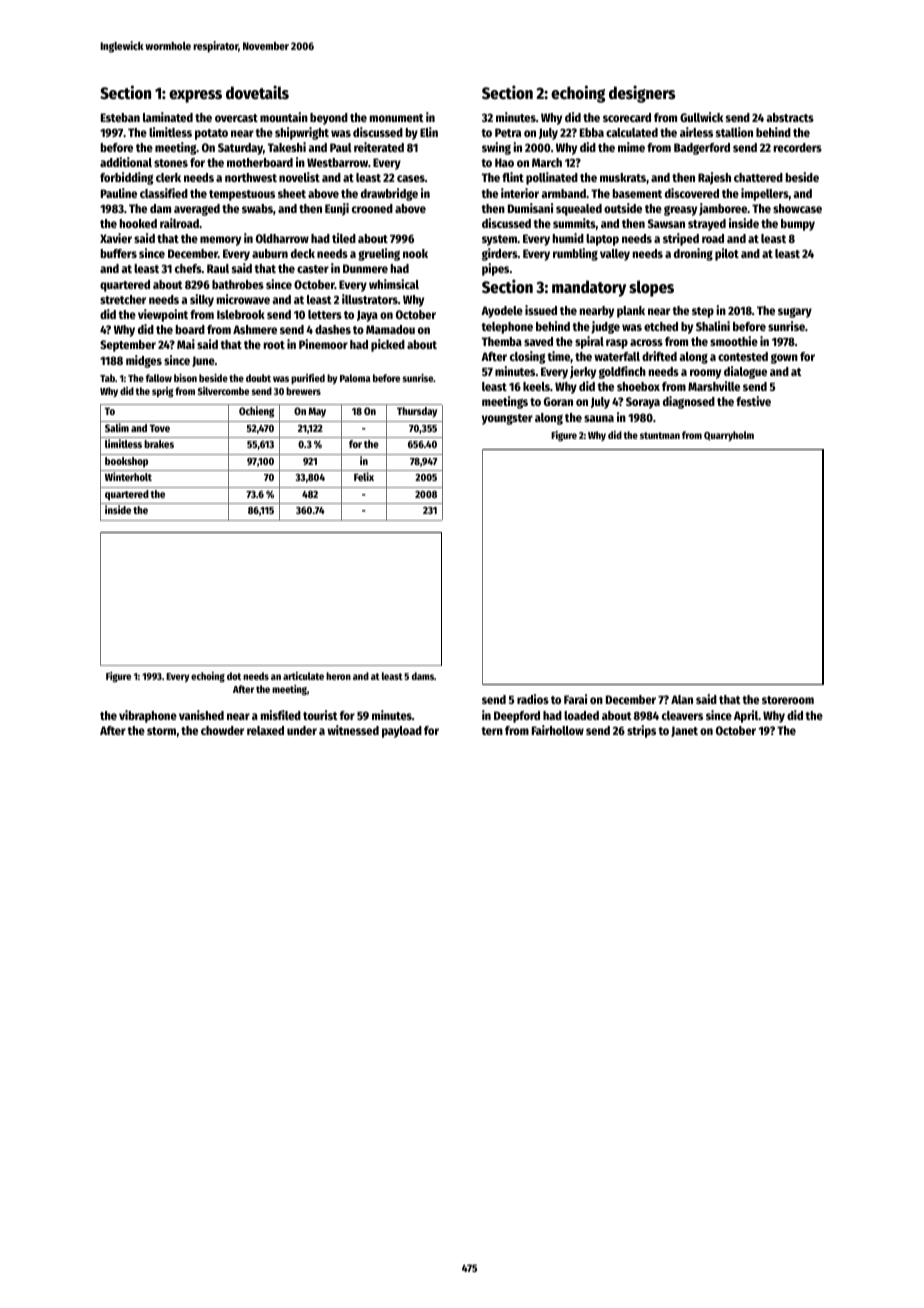 The width and height of the image is (924, 1308). I want to click on slopes, so click(651, 288).
